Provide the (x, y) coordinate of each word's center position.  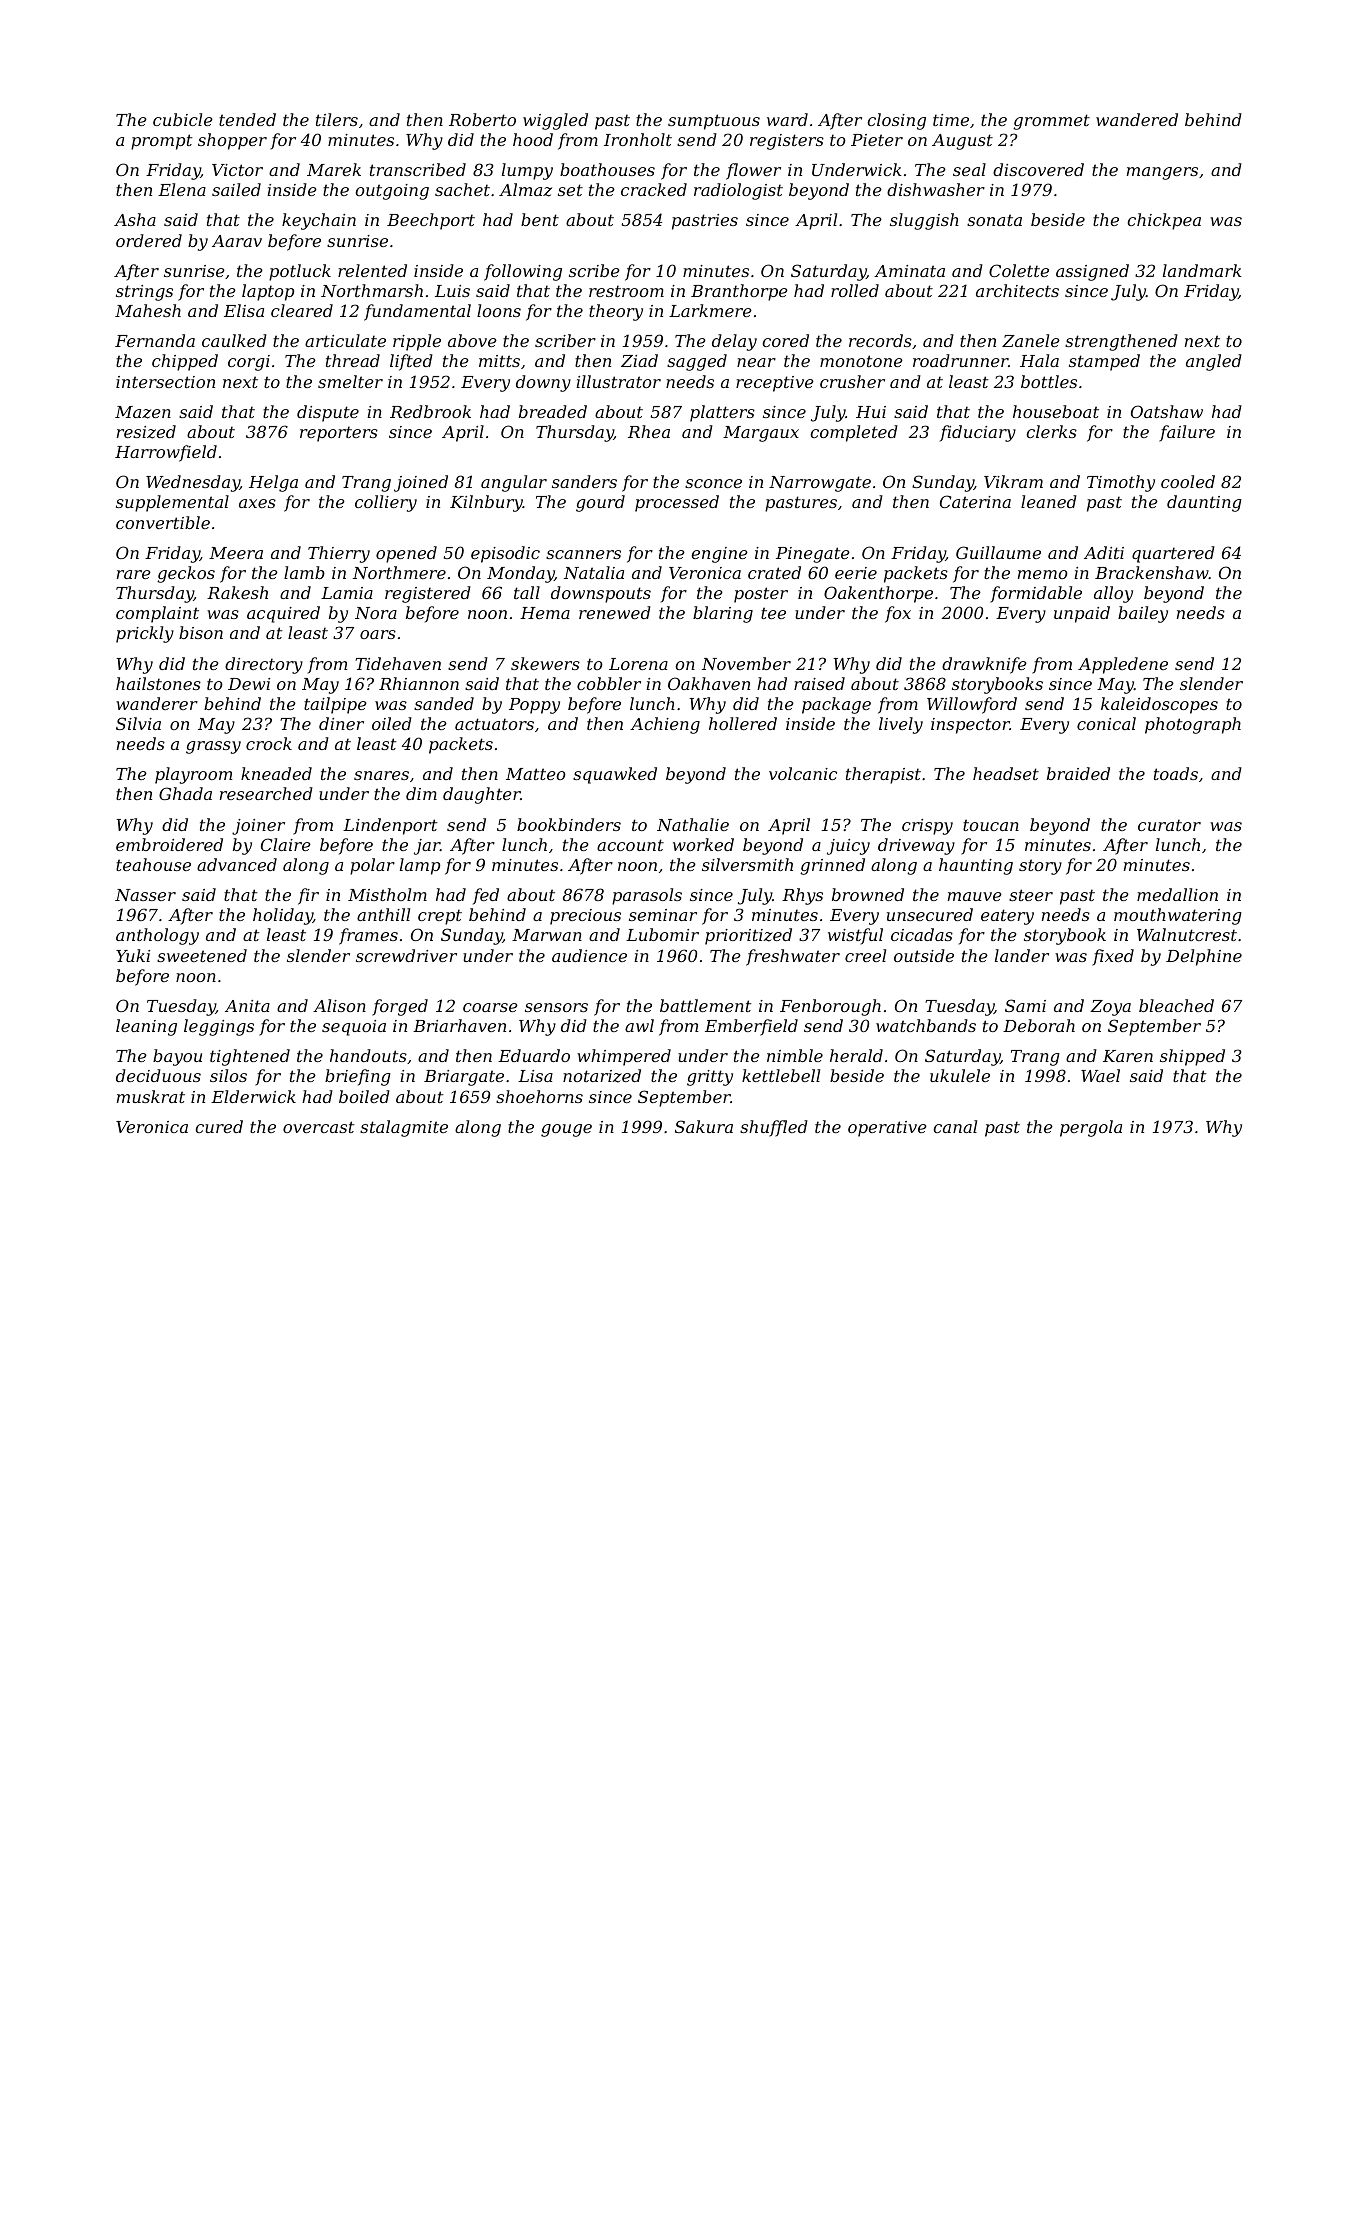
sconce (713, 483)
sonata (994, 220)
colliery (386, 503)
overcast (319, 1127)
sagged (697, 362)
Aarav (237, 241)
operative (887, 1129)
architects (1017, 290)
